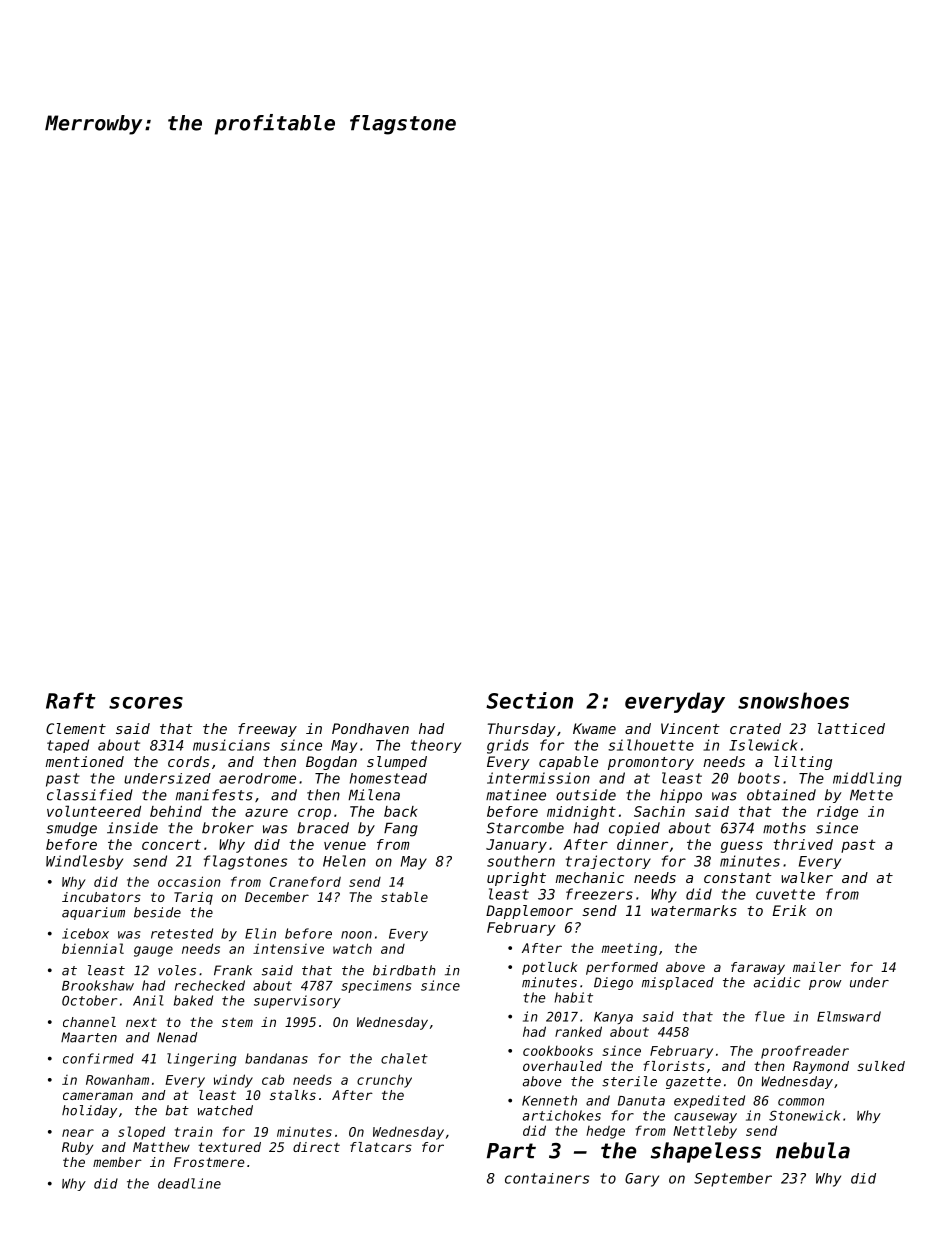  What do you see at coordinates (793, 700) in the document?
I see `snowshoes` at bounding box center [793, 700].
